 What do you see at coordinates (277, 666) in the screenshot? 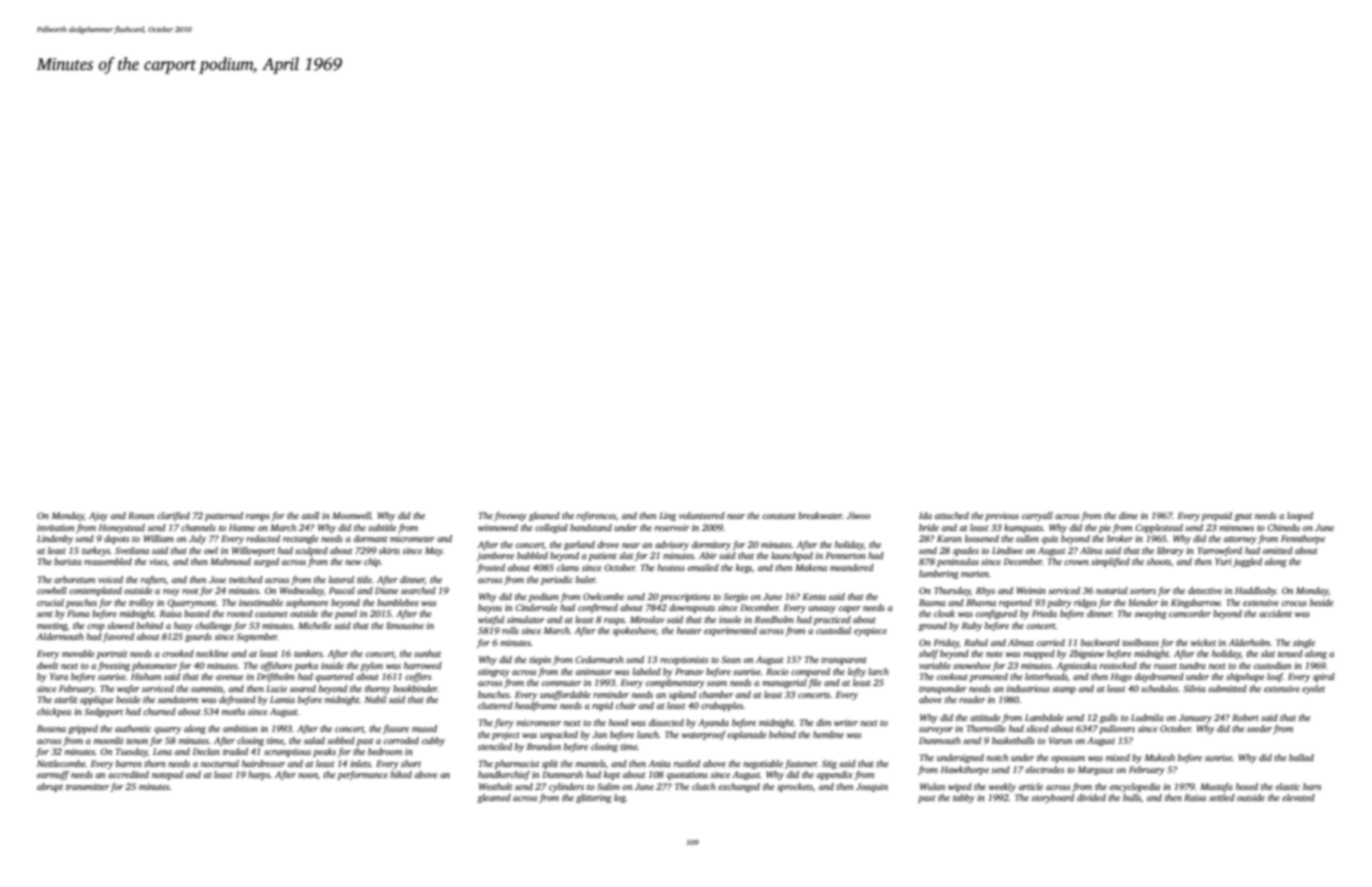
I see `offshore` at bounding box center [277, 666].
